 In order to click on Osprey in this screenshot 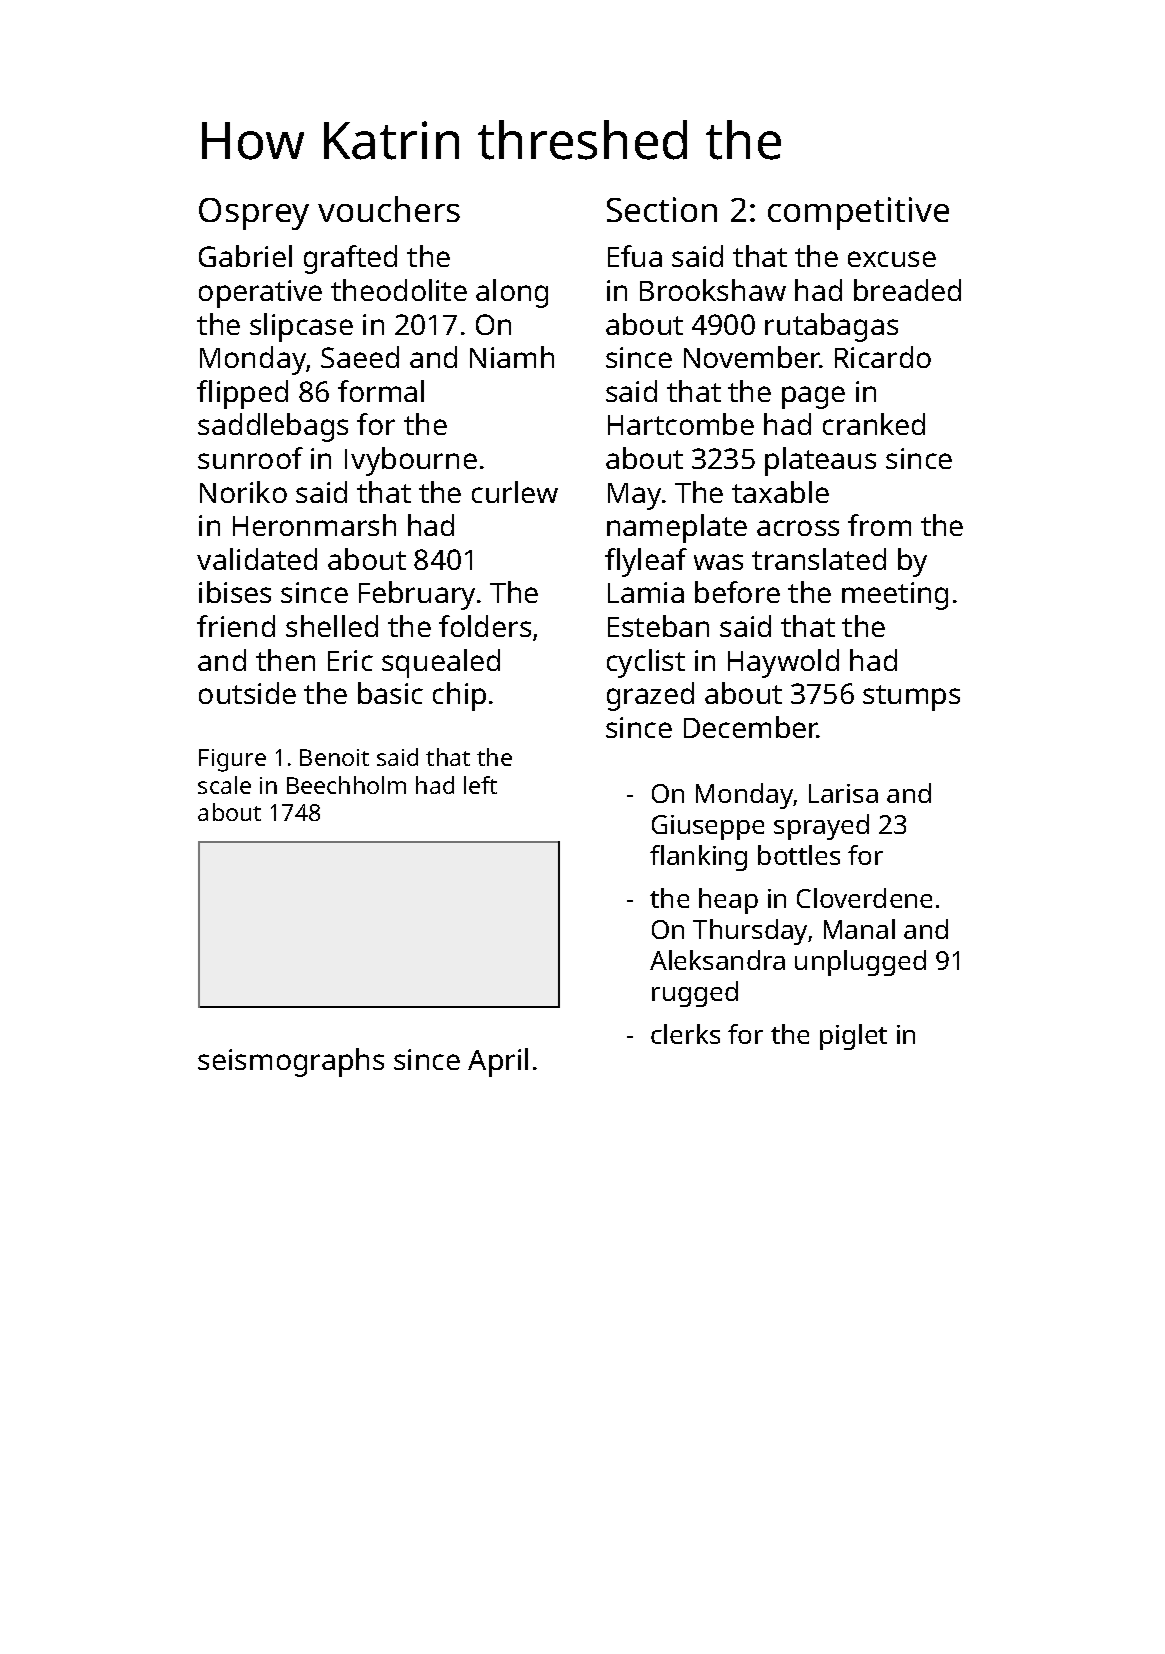, I will do `click(254, 214)`.
